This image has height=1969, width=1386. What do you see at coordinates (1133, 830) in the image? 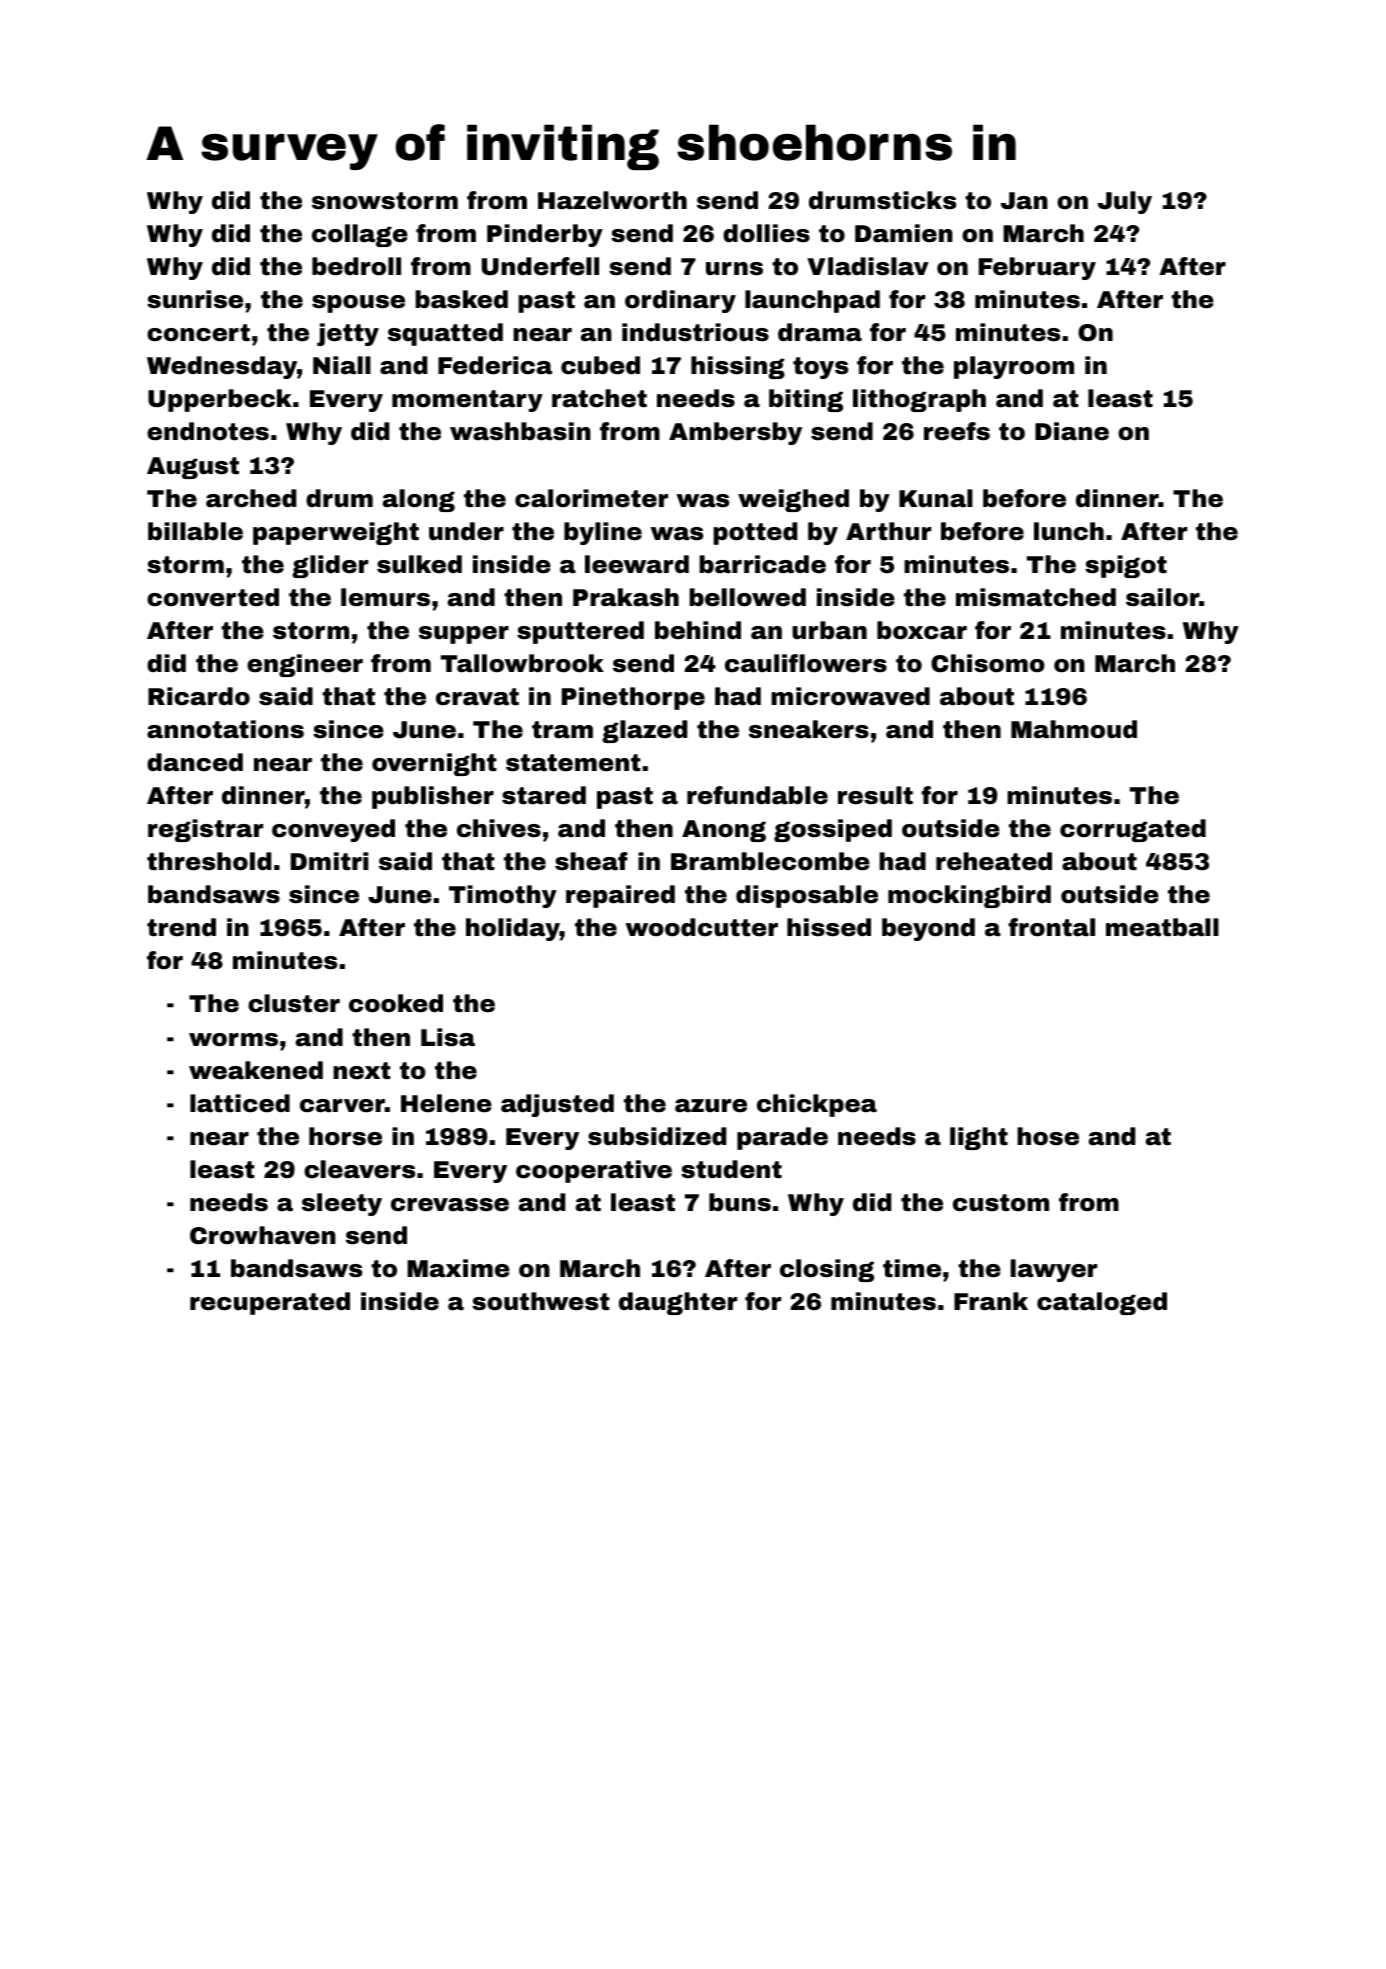
I see `corrugated` at bounding box center [1133, 830].
